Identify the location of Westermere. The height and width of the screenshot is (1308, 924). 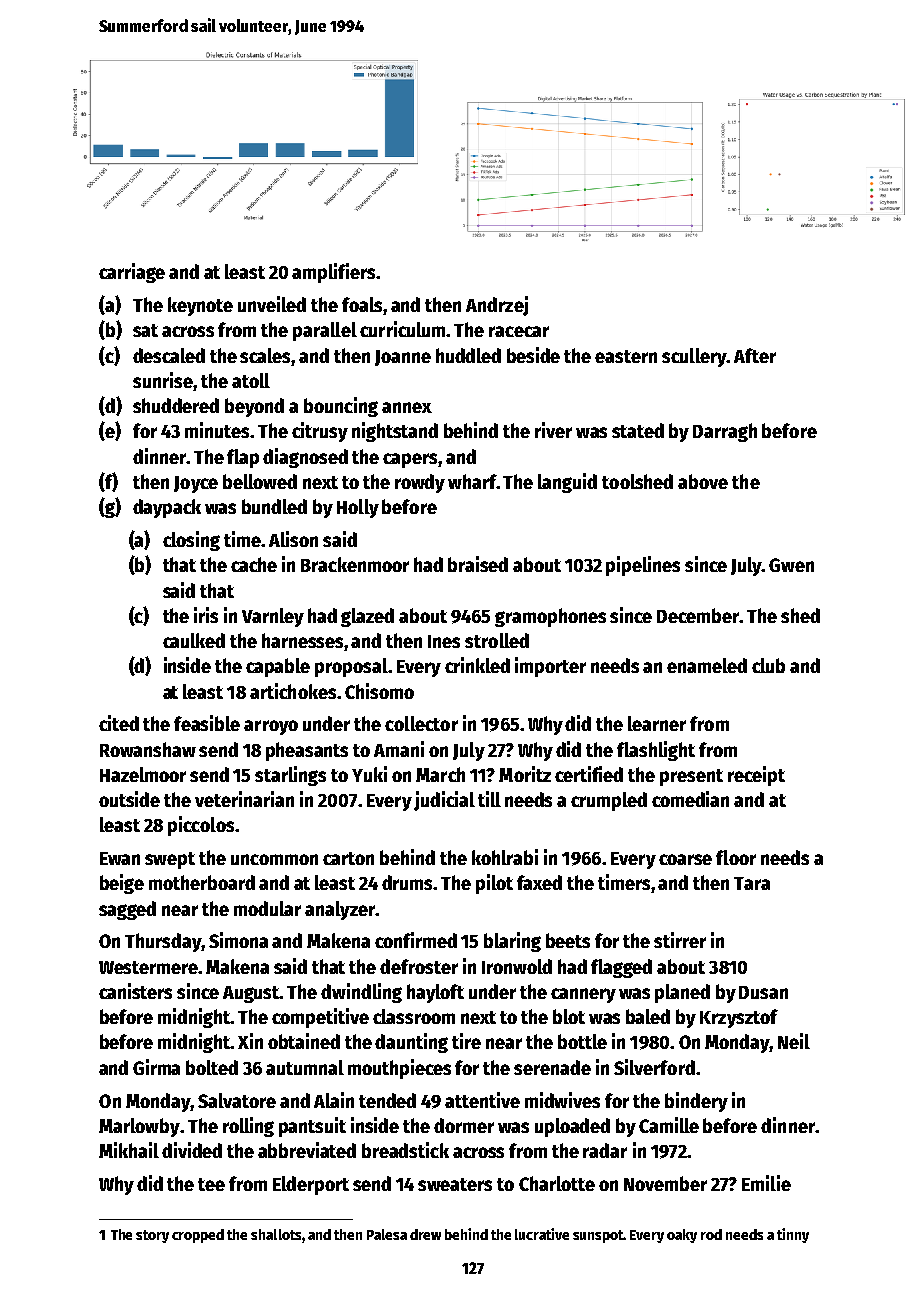
(149, 967).
